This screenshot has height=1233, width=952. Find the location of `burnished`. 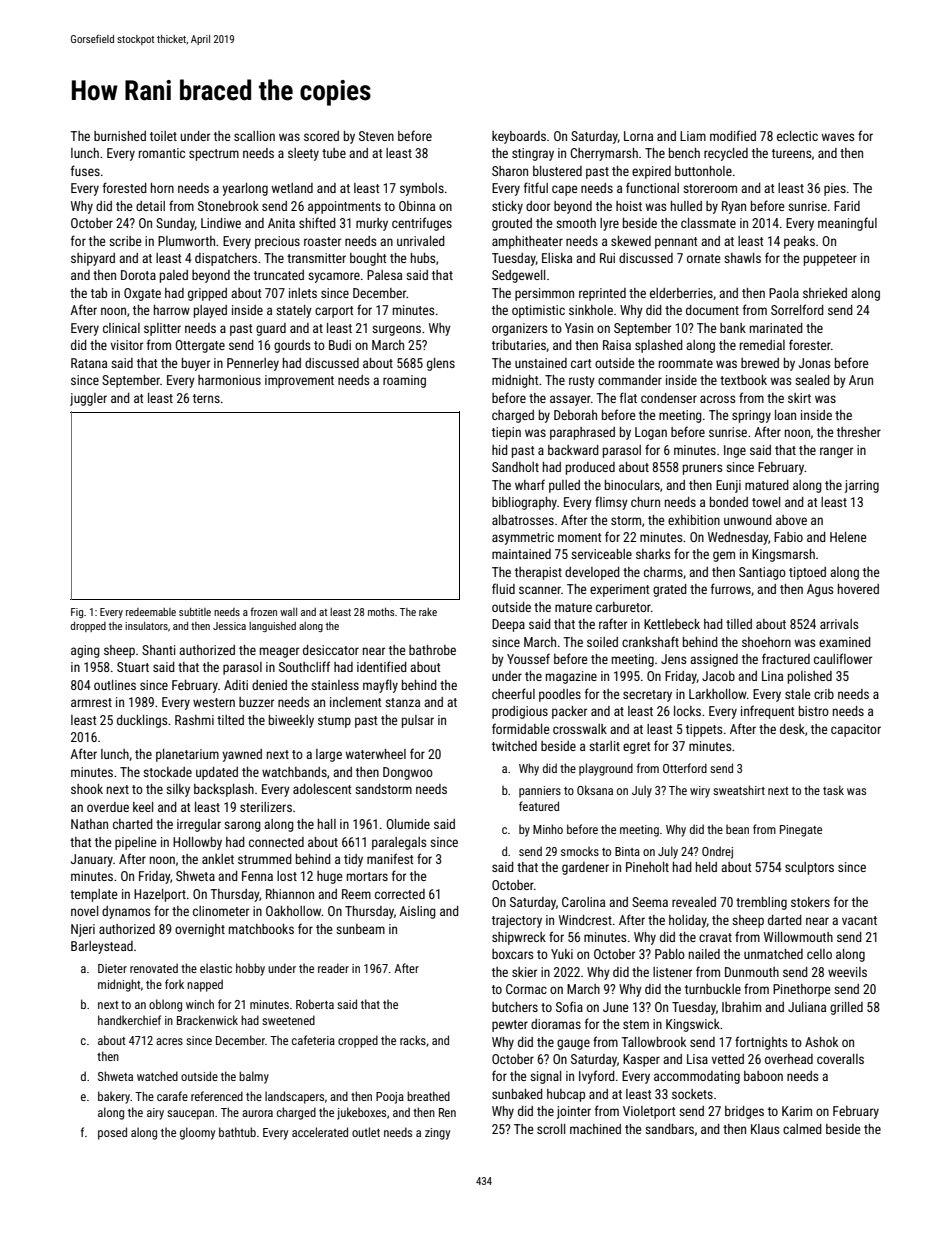

burnished is located at coordinates (120, 136).
